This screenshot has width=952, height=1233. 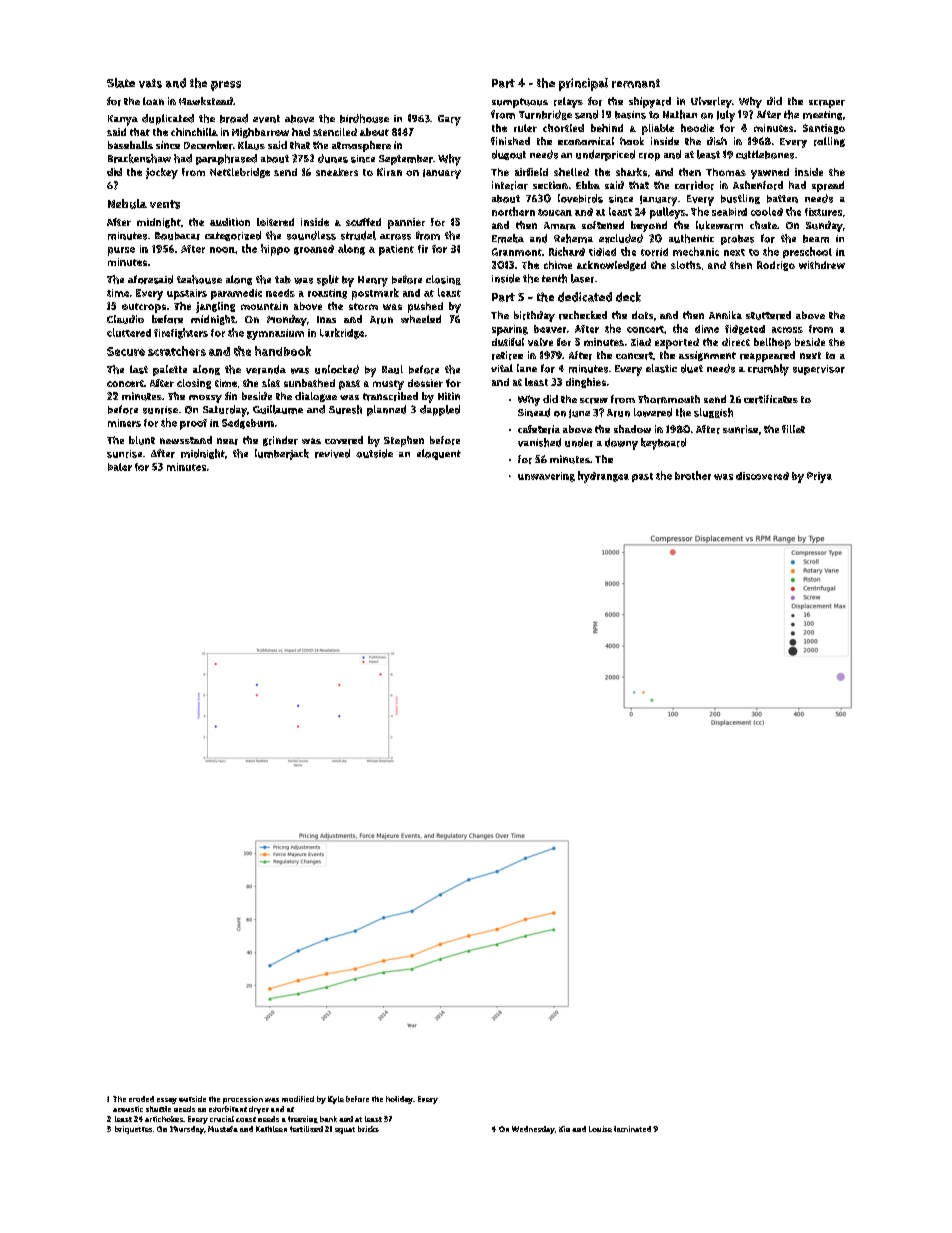 I want to click on chute, so click(x=763, y=225).
